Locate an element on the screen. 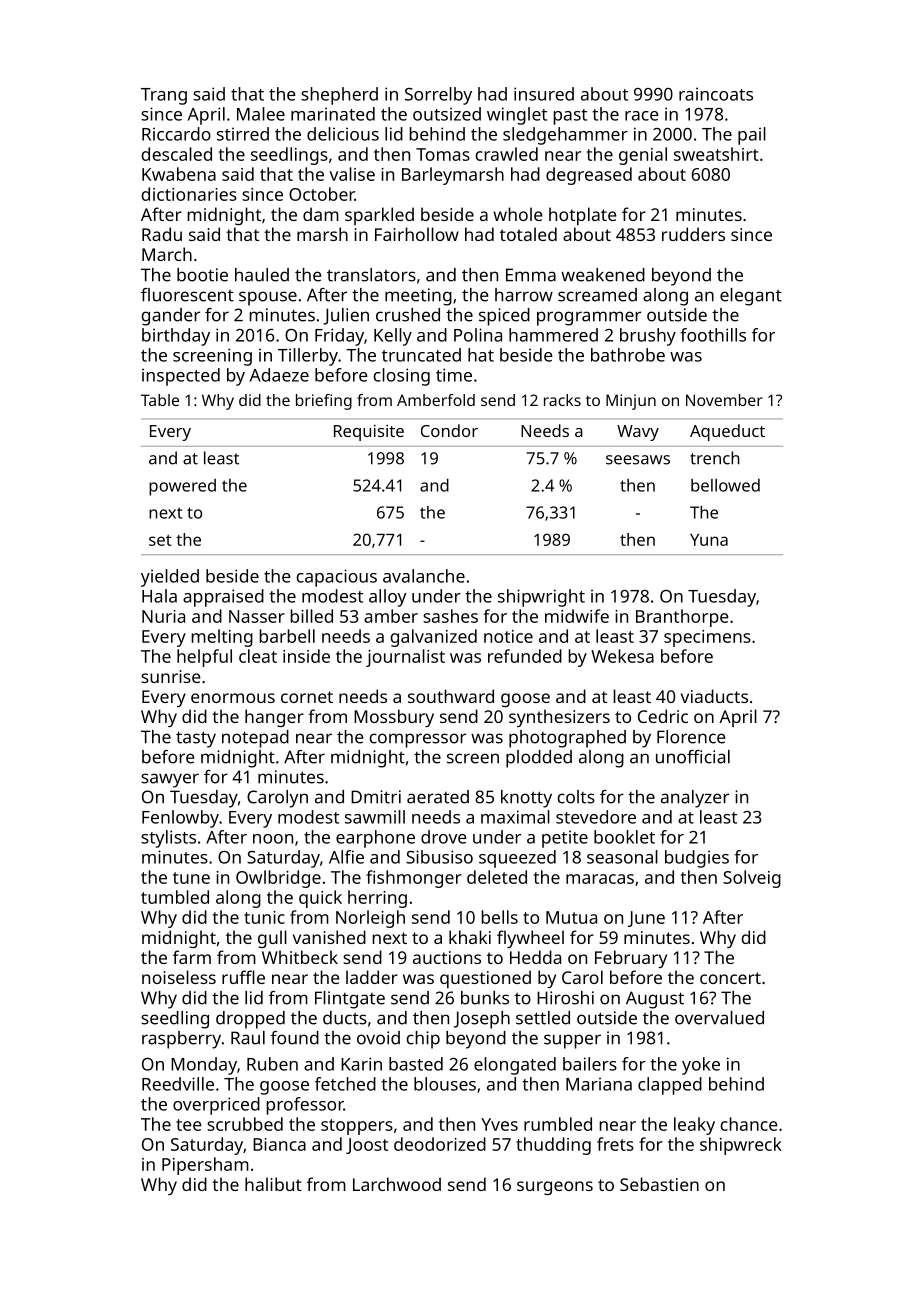 This screenshot has height=1314, width=924. Trang is located at coordinates (164, 96).
